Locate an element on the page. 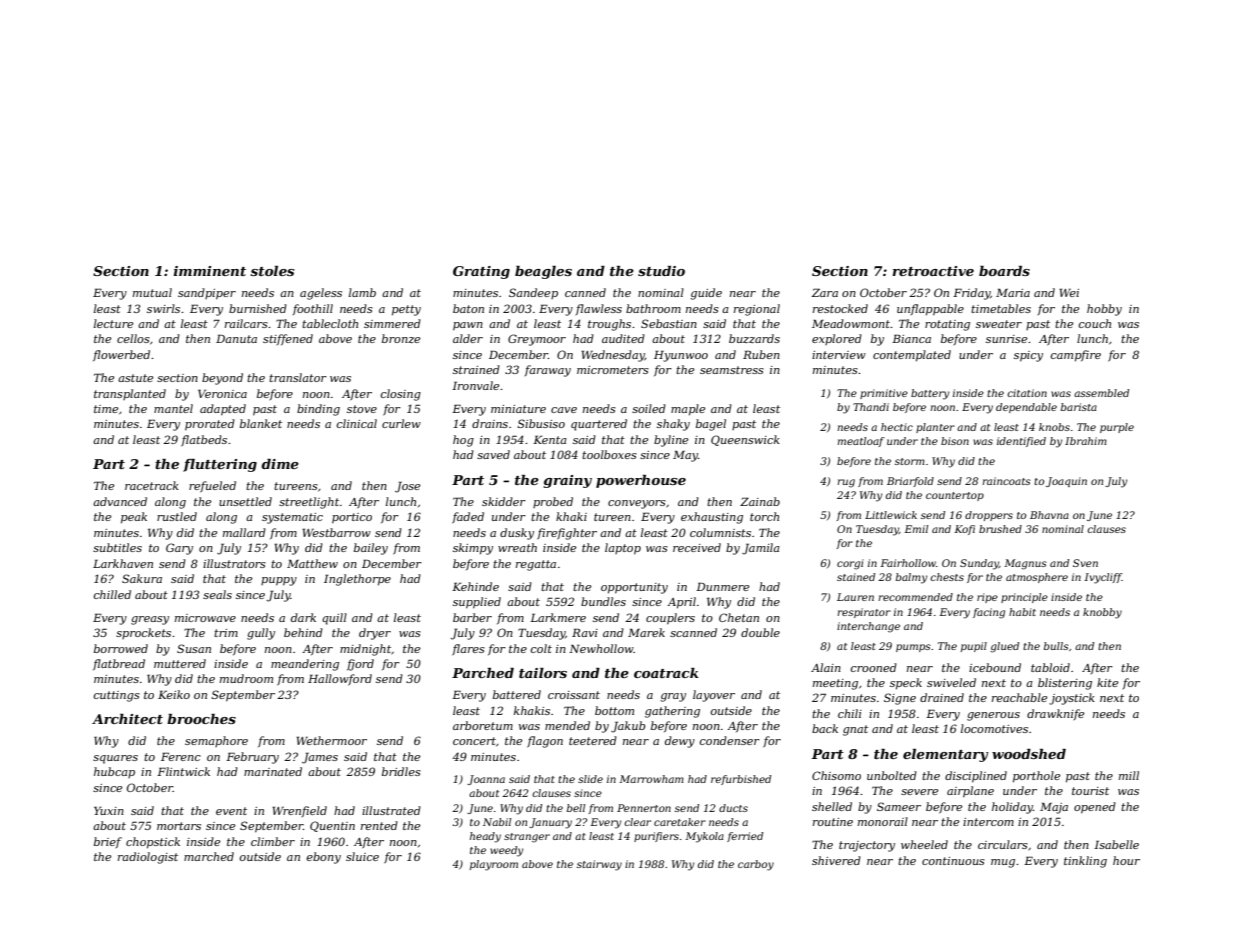 The image size is (1233, 952). unsettled is located at coordinates (245, 501).
